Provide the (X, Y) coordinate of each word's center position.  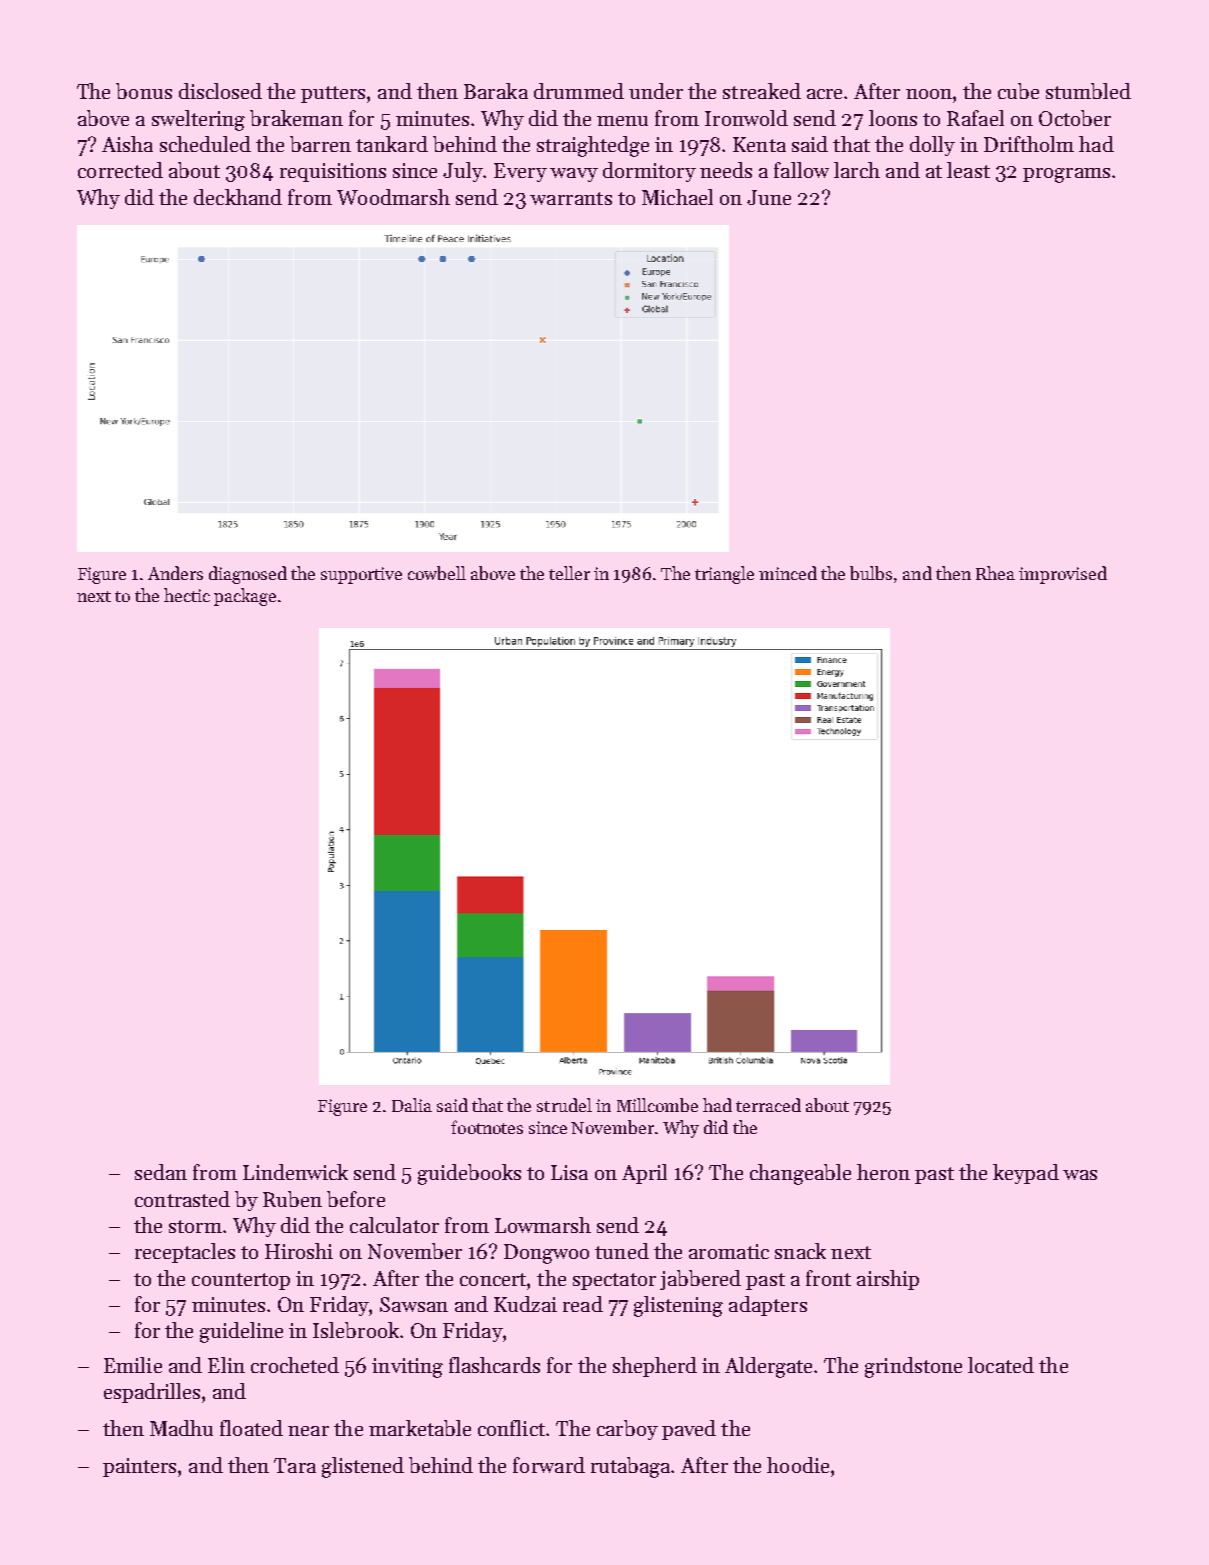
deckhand (238, 197)
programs (1066, 175)
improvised (1063, 575)
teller (569, 573)
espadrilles (152, 1393)
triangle (724, 575)
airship (888, 1280)
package (245, 597)
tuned (622, 1251)
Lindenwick (295, 1172)
